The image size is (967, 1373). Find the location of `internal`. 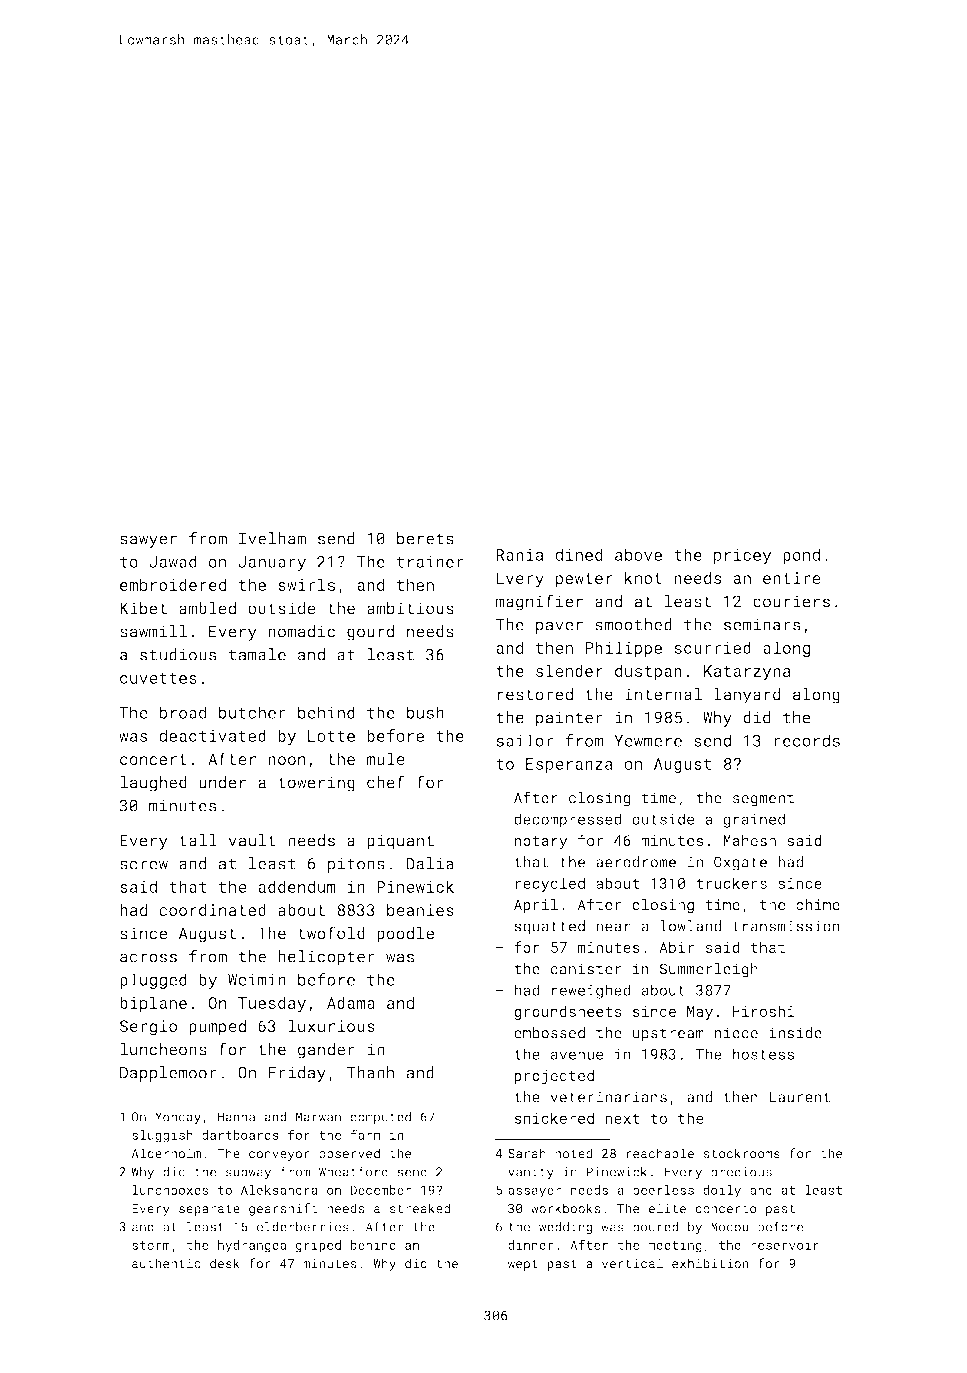

internal is located at coordinates (663, 694).
